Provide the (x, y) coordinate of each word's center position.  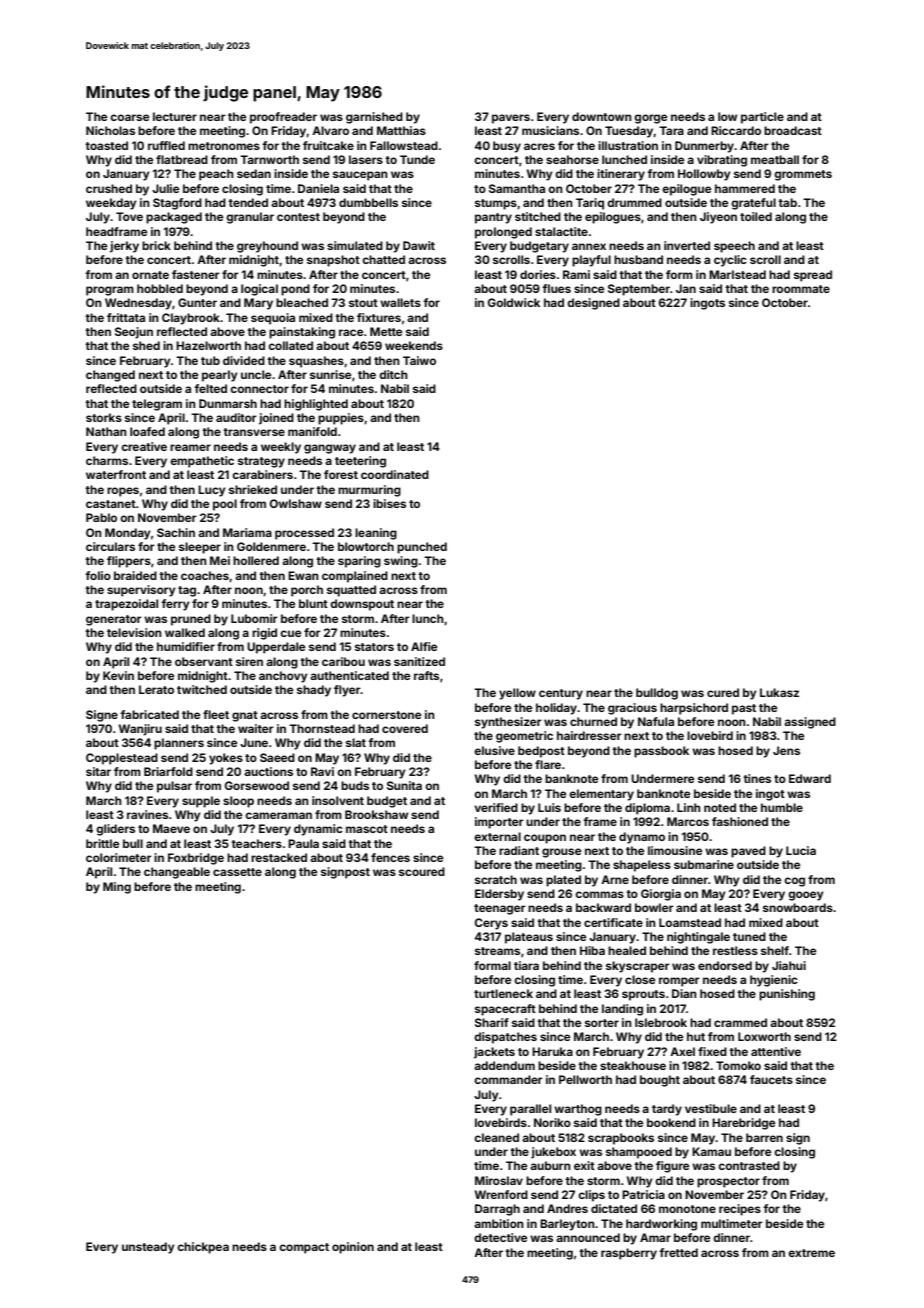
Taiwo (419, 360)
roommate (801, 289)
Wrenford (501, 1194)
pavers (511, 119)
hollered (256, 560)
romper (679, 982)
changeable (177, 873)
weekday (111, 204)
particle (762, 118)
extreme (811, 1253)
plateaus (529, 938)
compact (304, 1248)
